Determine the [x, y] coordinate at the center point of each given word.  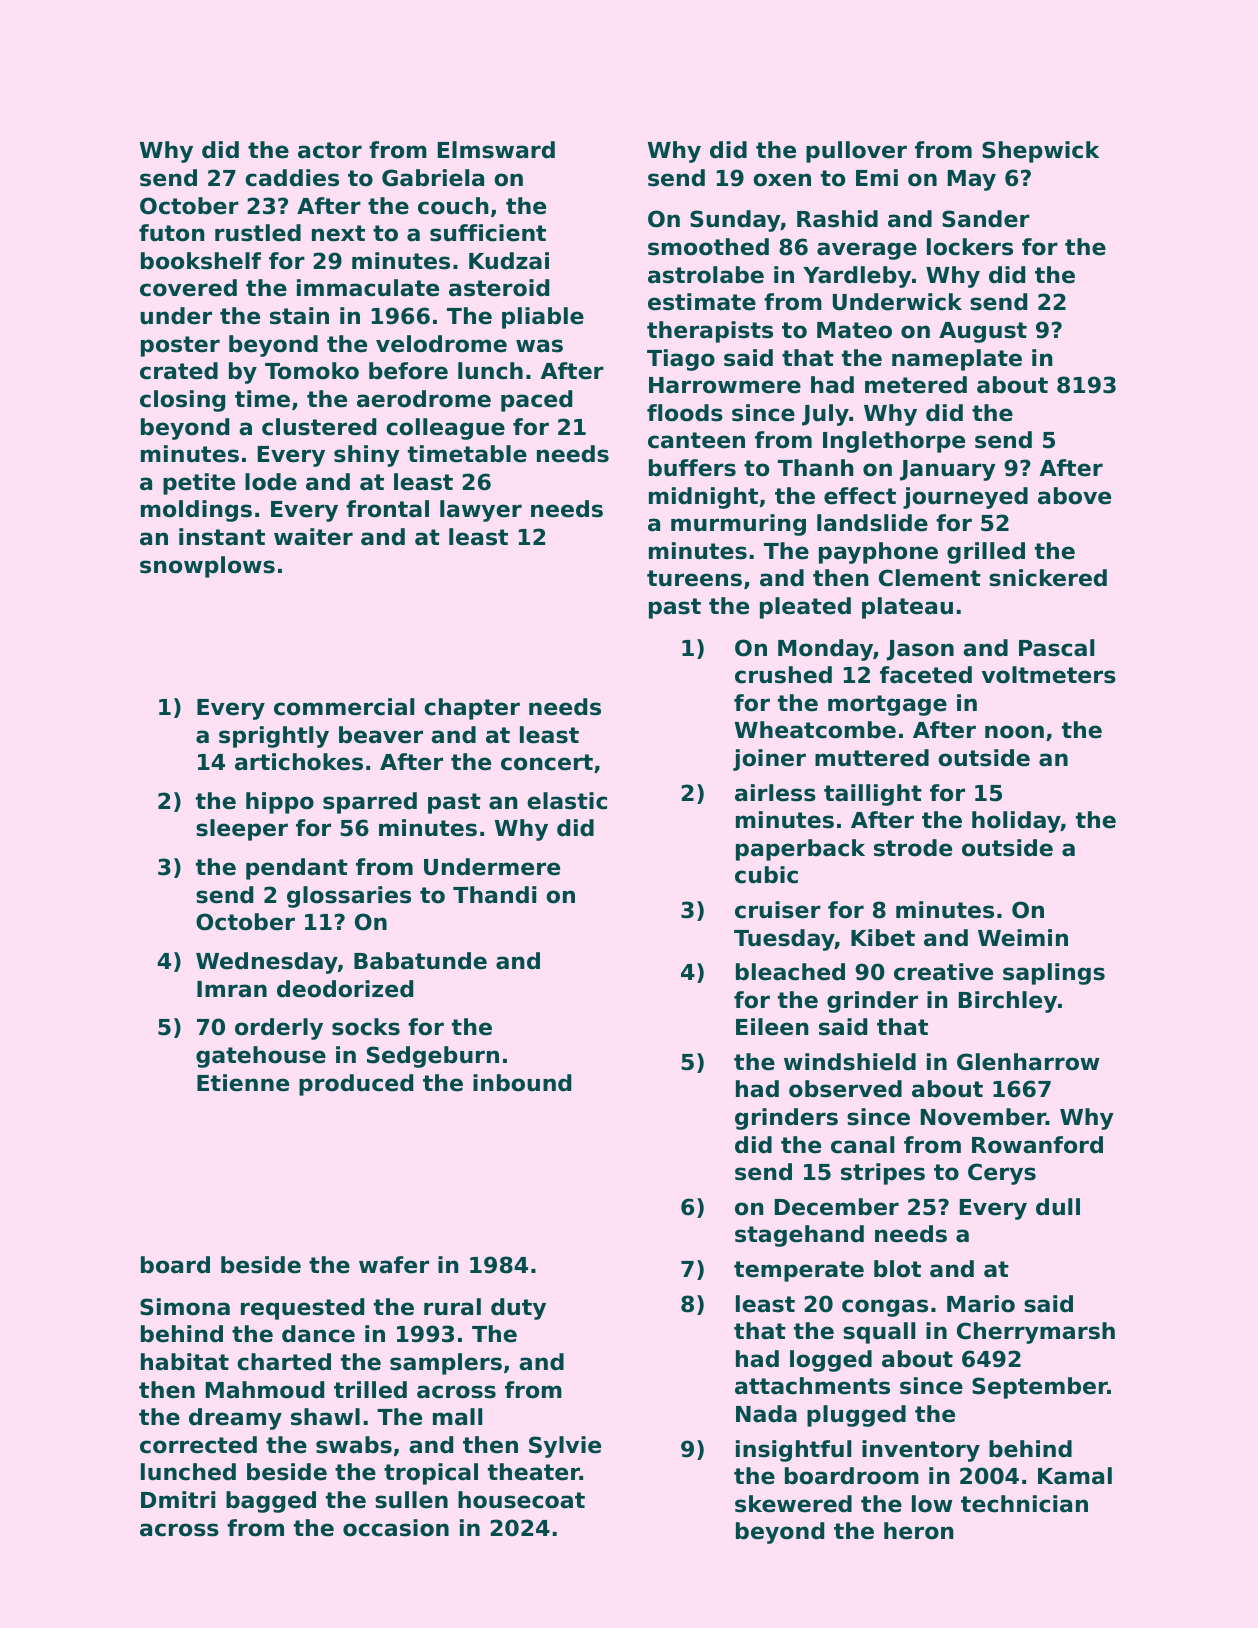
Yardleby [857, 277]
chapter [472, 709]
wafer [394, 1265]
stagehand [799, 1236]
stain [299, 316]
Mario [981, 1304]
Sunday [735, 221]
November [983, 1117]
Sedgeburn [433, 1057]
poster [180, 346]
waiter [313, 537]
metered [916, 385]
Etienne [243, 1083]
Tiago [681, 360]
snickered [1048, 578]
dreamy [235, 1419]
